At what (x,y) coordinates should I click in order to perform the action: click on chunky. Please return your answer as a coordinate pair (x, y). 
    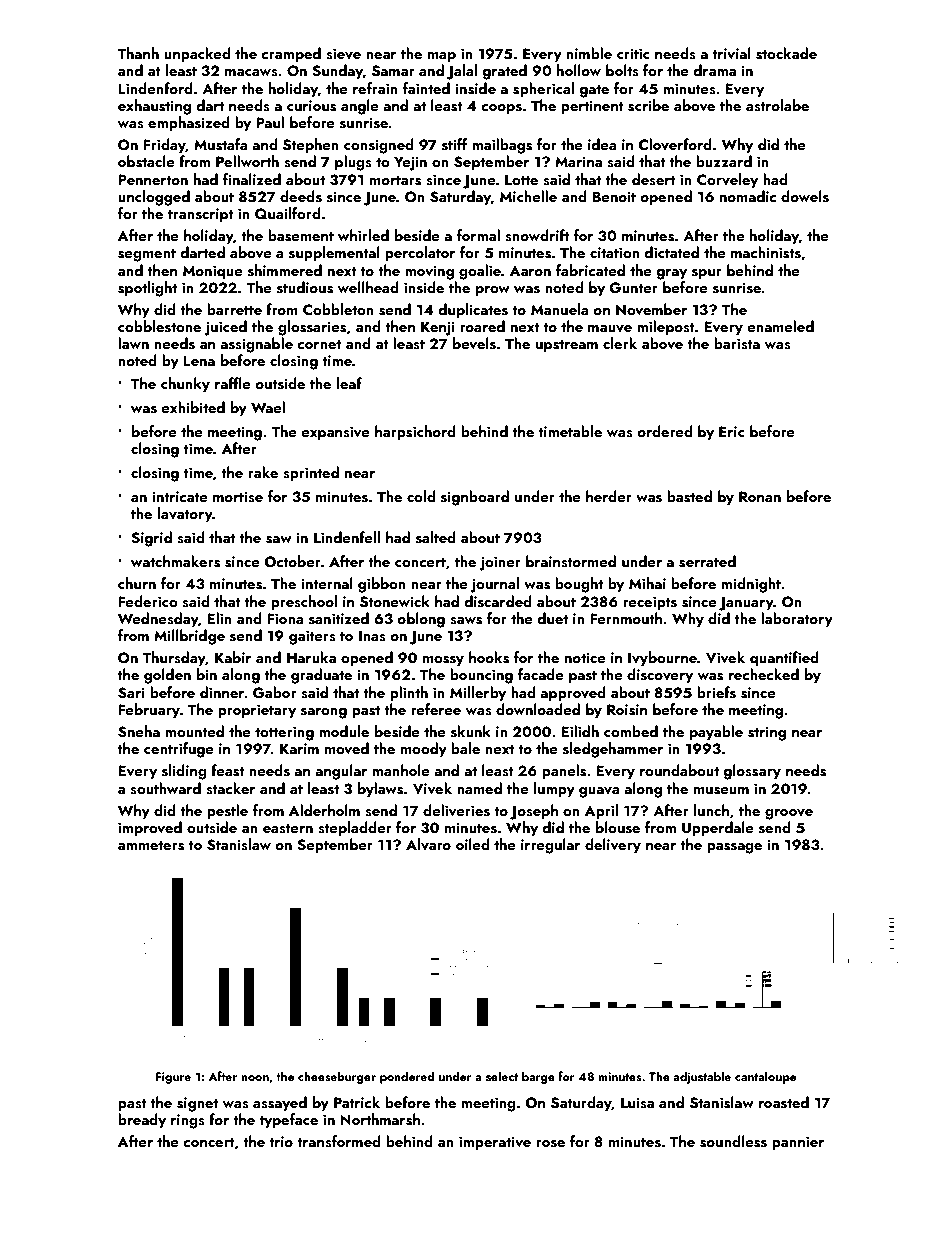
    Looking at the image, I should click on (185, 385).
